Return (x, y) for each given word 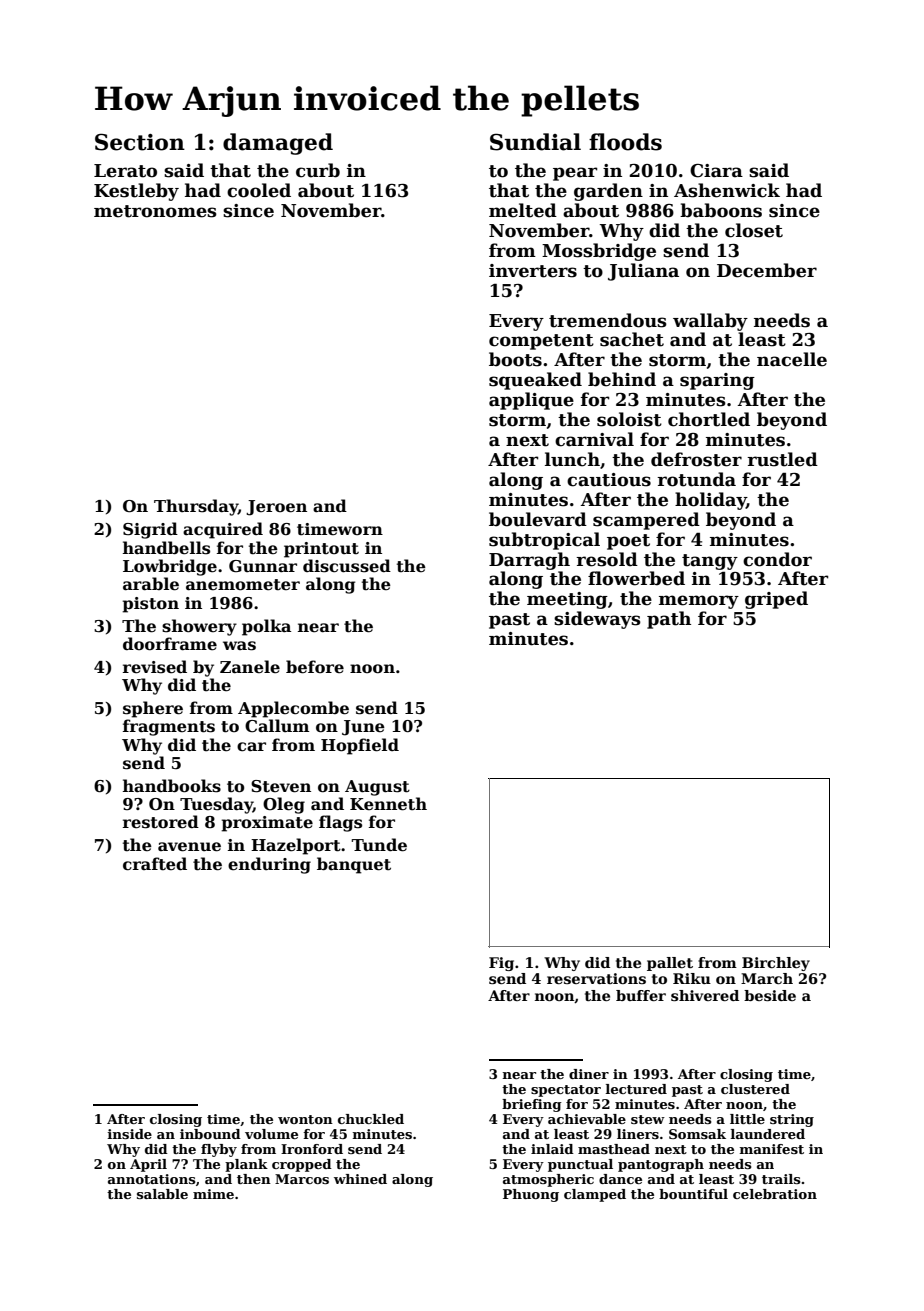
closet (754, 230)
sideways (597, 620)
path (669, 620)
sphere (153, 709)
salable (162, 1194)
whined (360, 1179)
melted (523, 210)
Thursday (196, 507)
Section (140, 142)
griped (776, 600)
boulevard (538, 519)
